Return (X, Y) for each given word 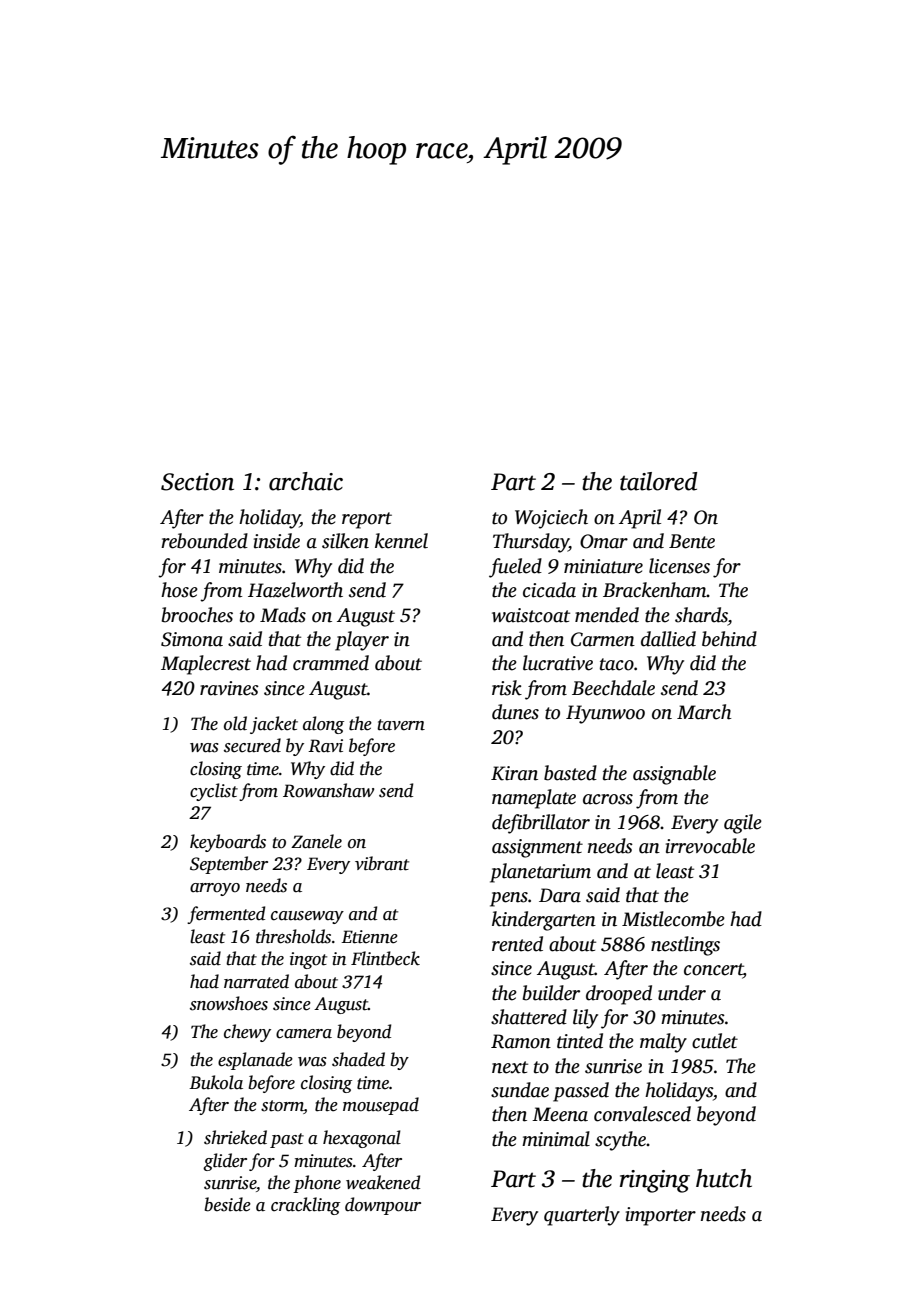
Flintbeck (385, 958)
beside (227, 1204)
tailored (658, 481)
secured (252, 745)
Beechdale (613, 688)
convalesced (642, 1114)
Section (197, 482)
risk (507, 688)
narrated (256, 981)
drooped (619, 995)
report (367, 520)
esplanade (255, 1061)
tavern (401, 725)
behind (729, 639)
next (510, 1067)
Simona (192, 639)
